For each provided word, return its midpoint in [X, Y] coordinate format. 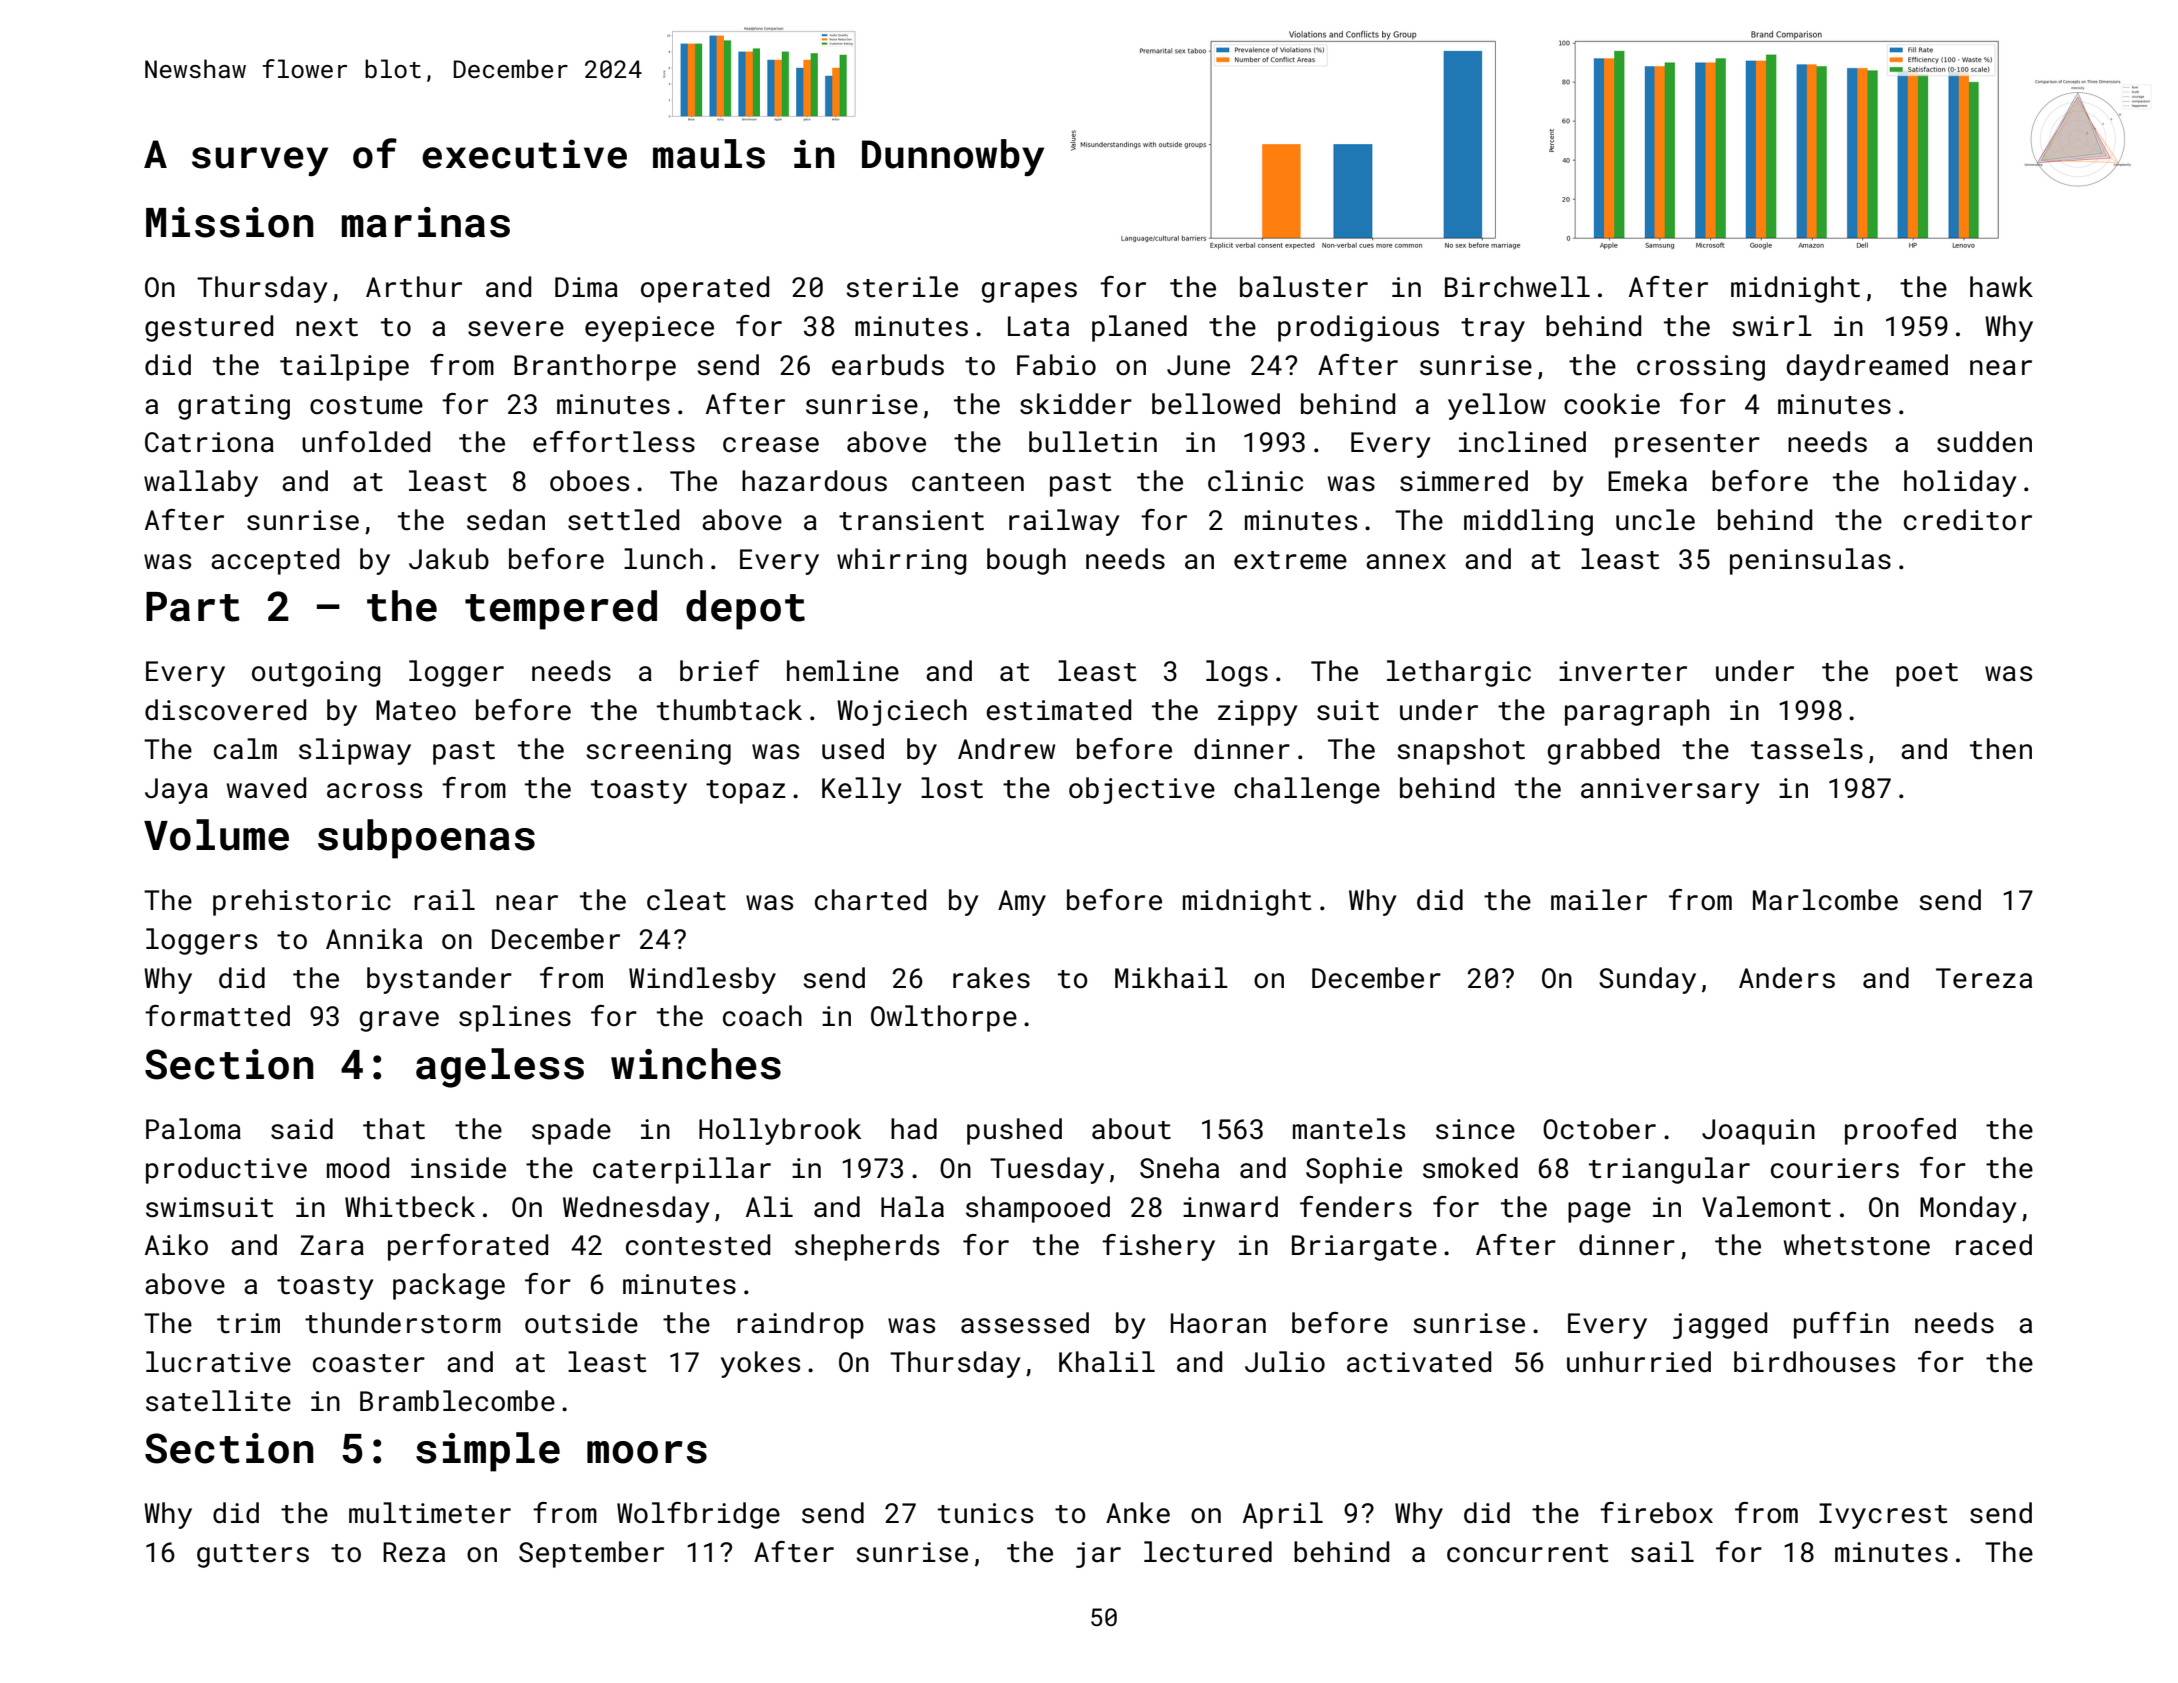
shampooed [1038, 1209]
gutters [253, 1556]
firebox [1656, 1513]
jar [1098, 1555]
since [1475, 1129]
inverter [1623, 671]
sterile [902, 287]
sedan [506, 520]
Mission [229, 222]
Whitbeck [410, 1207]
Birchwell [1517, 287]
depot [745, 610]
